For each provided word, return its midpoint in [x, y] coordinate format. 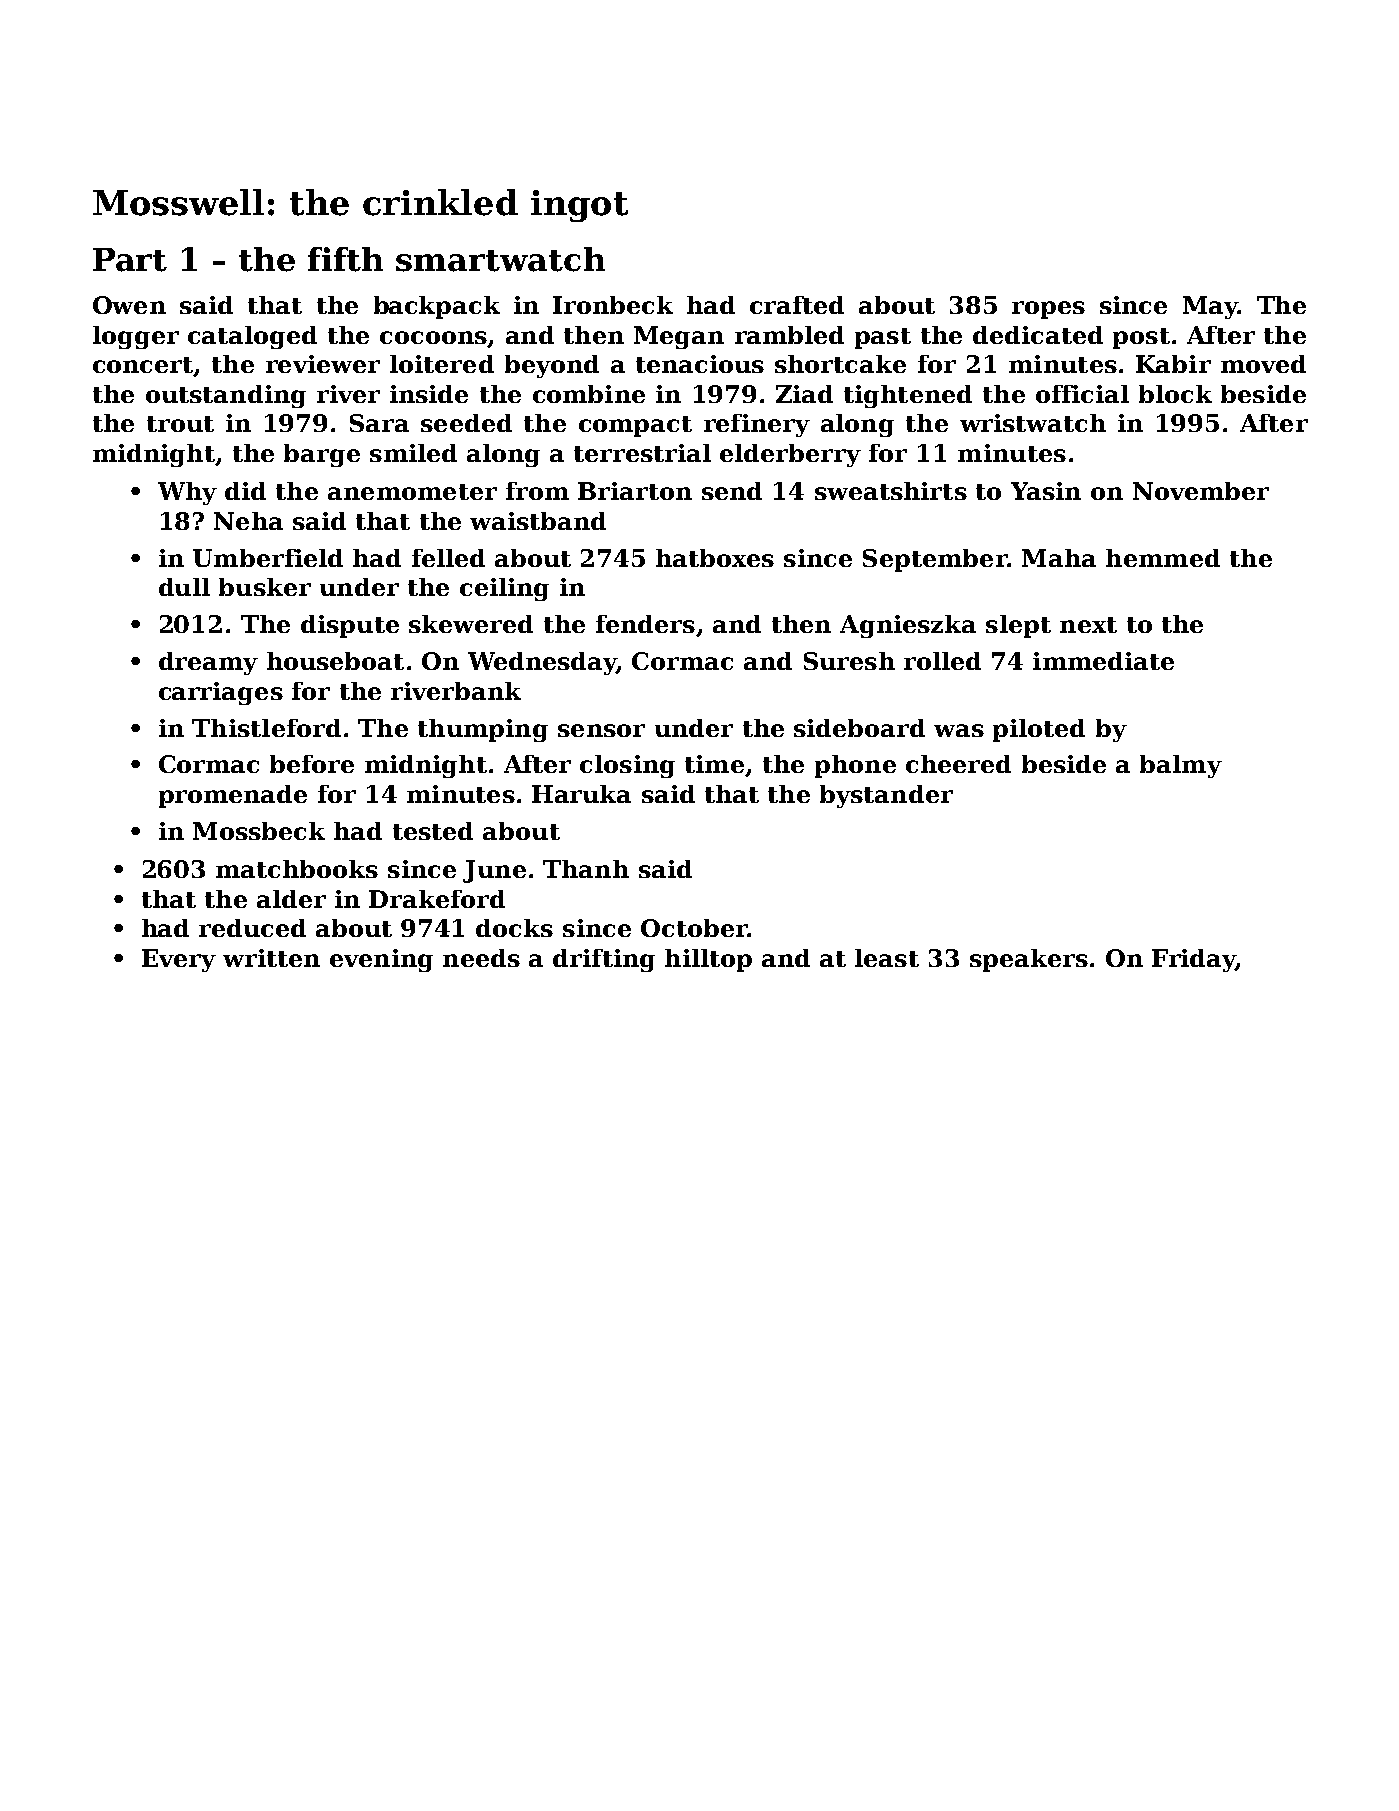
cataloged [252, 337]
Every [179, 960]
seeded [466, 423]
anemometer [412, 492]
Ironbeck [613, 305]
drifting [604, 960]
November [1201, 491]
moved [1263, 364]
